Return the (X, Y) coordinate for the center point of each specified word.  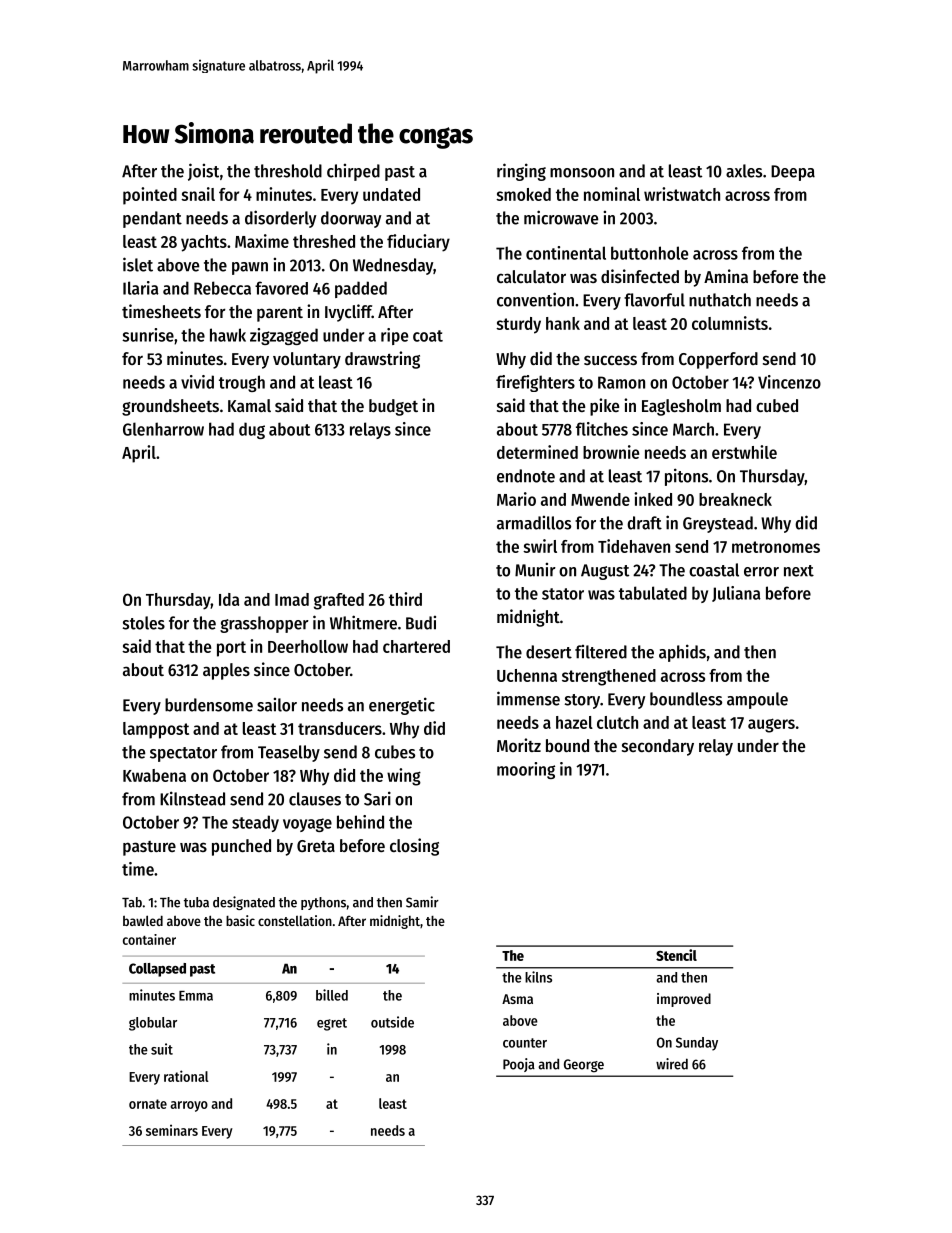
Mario (516, 499)
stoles (144, 623)
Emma (196, 996)
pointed (150, 196)
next (799, 571)
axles (744, 171)
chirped (353, 172)
